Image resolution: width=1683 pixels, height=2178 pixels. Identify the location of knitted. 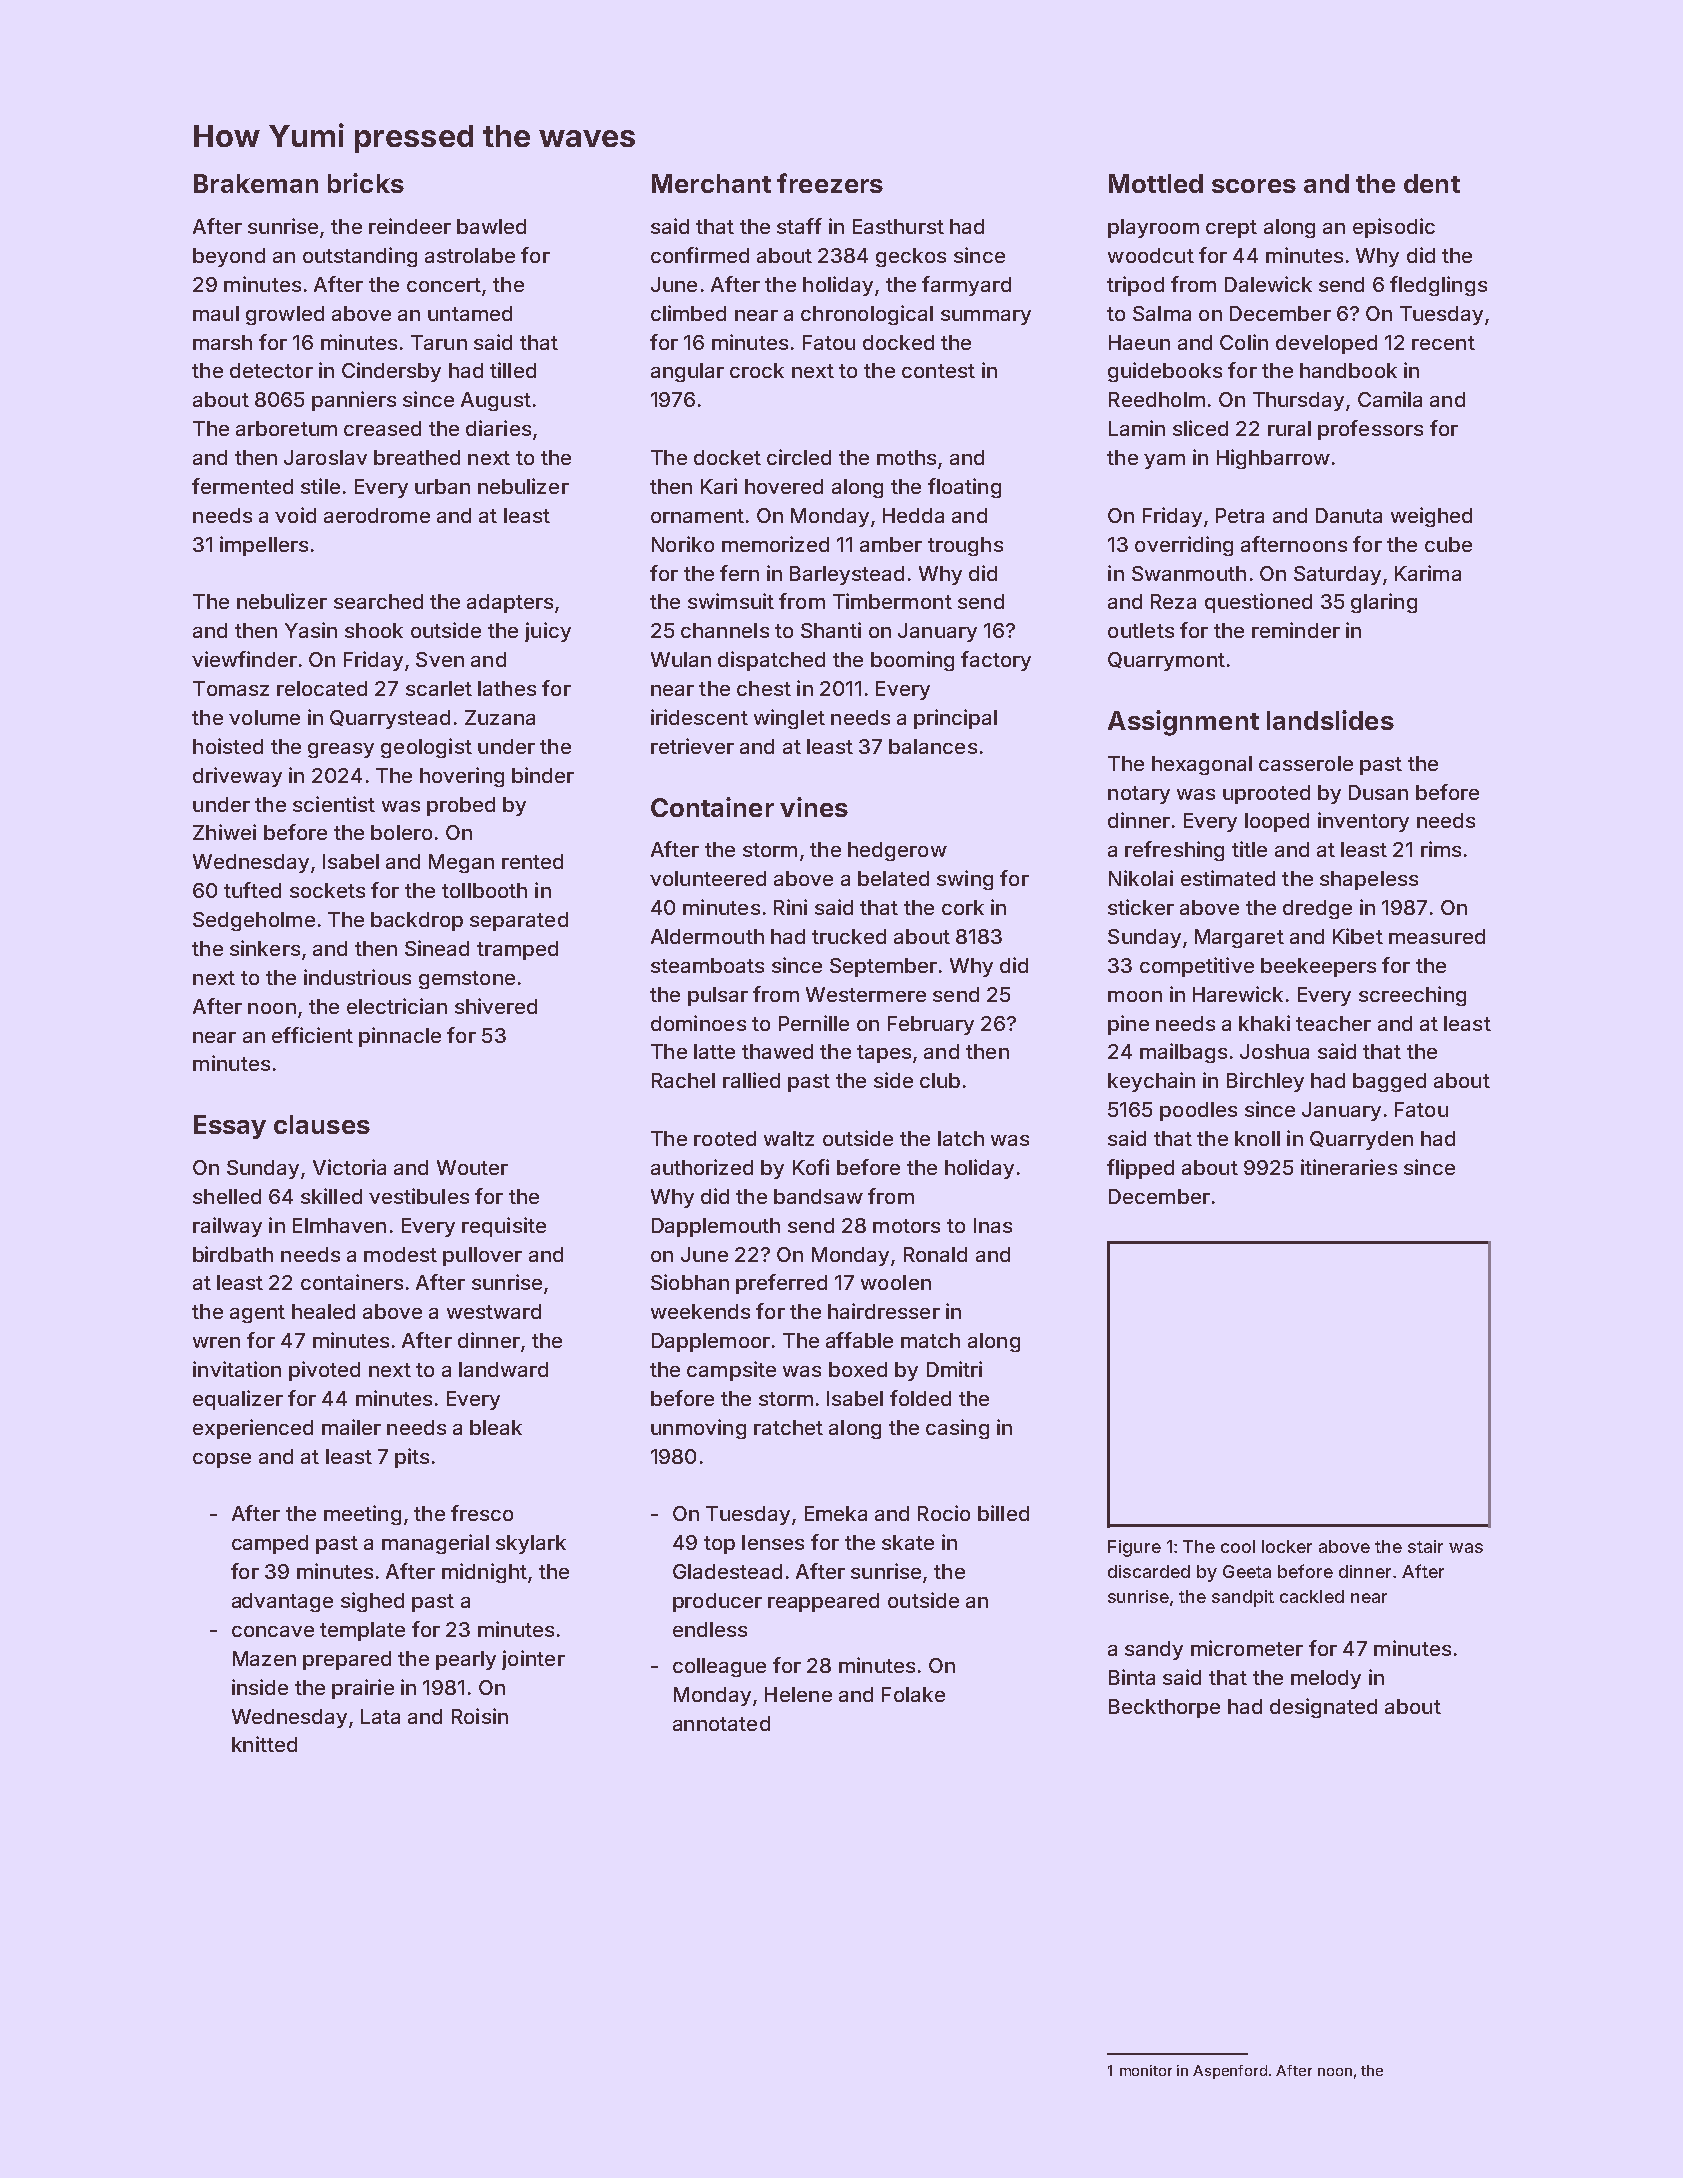
(264, 1744).
